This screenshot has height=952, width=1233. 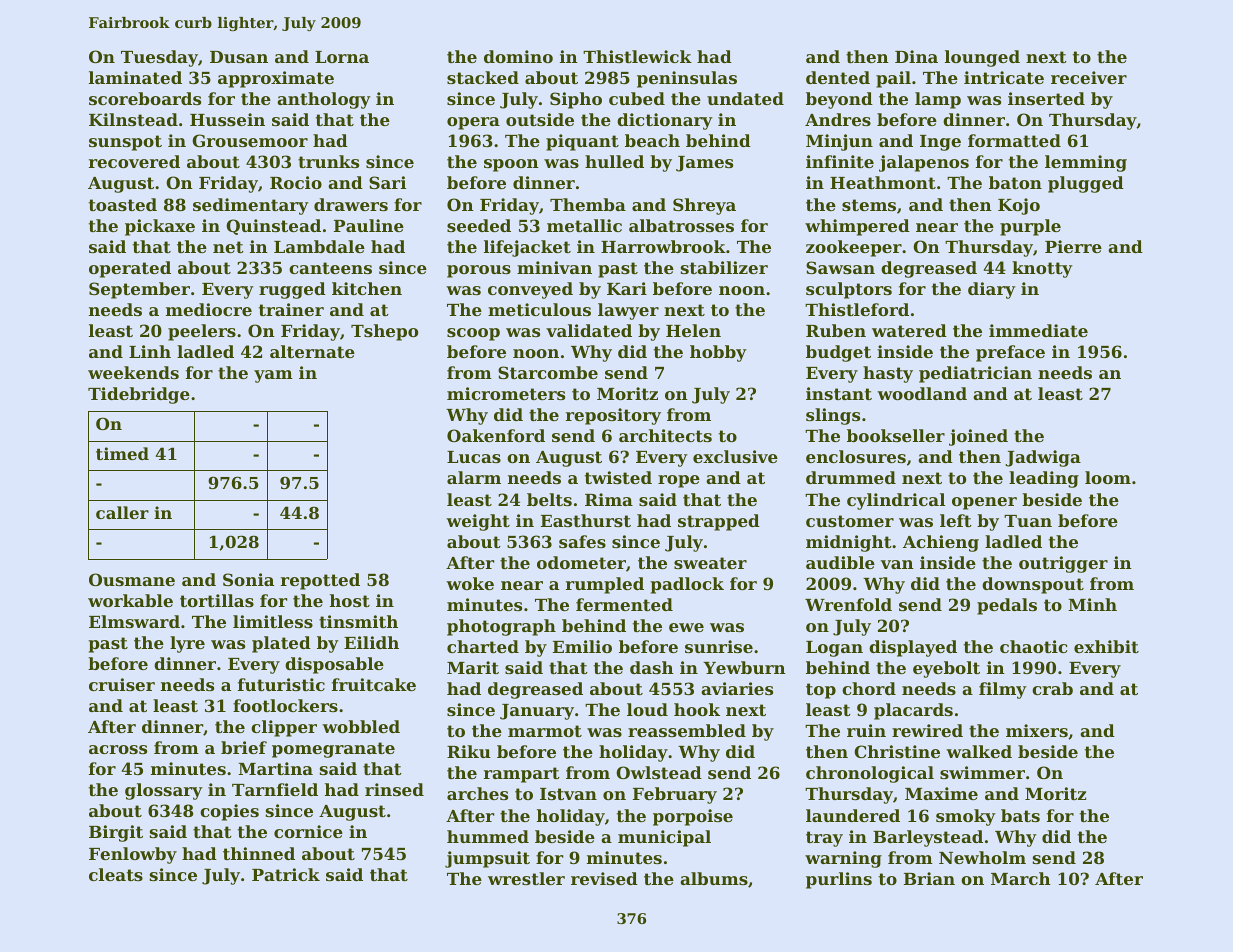 I want to click on weekends, so click(x=133, y=372).
